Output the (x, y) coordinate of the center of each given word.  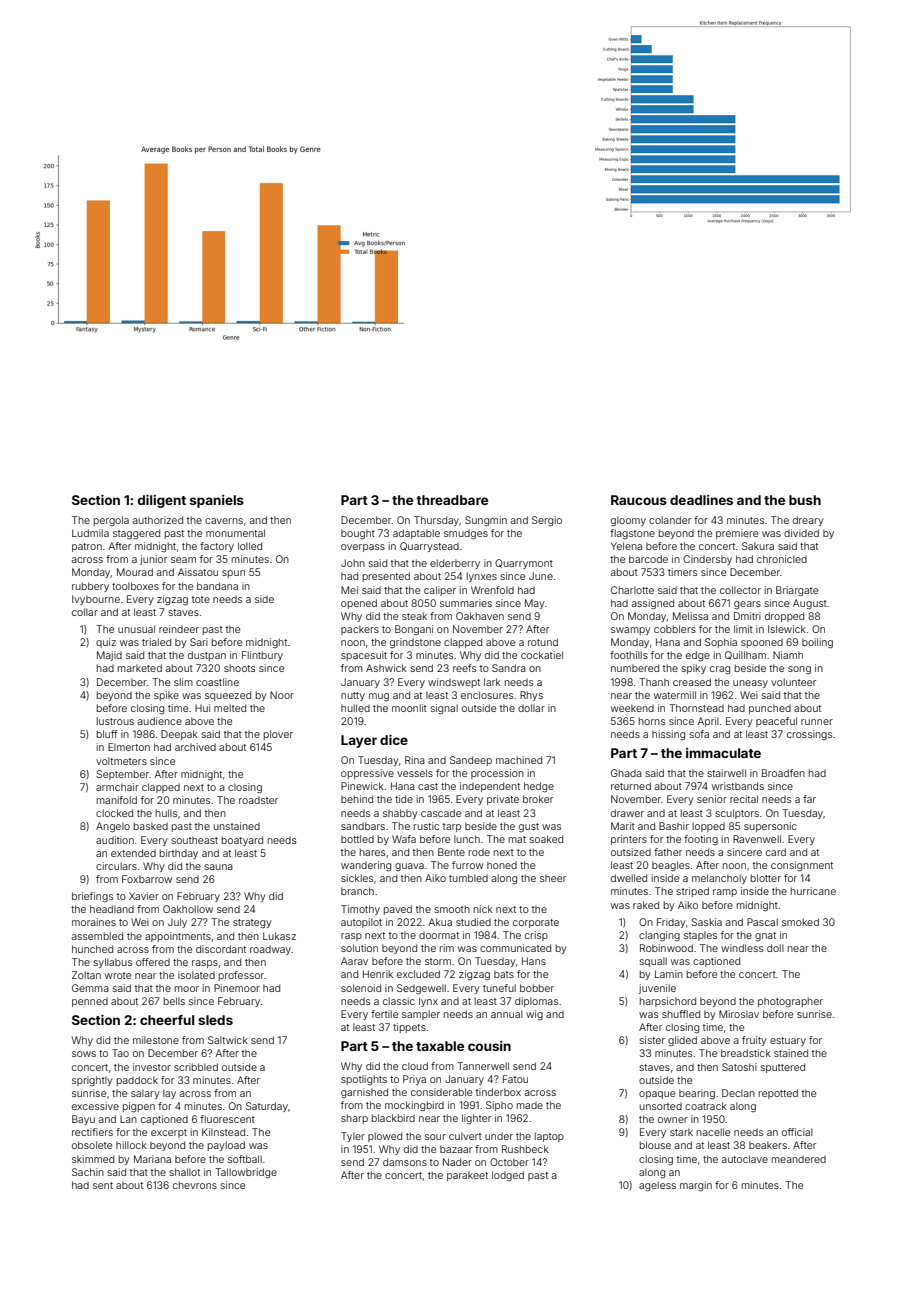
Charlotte (632, 590)
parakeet (467, 1176)
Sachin (88, 1172)
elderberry (455, 564)
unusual (136, 629)
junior (153, 560)
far (809, 799)
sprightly (92, 1081)
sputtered (783, 1068)
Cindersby (707, 560)
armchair (117, 787)
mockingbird (414, 1106)
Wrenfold (492, 590)
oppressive (367, 774)
